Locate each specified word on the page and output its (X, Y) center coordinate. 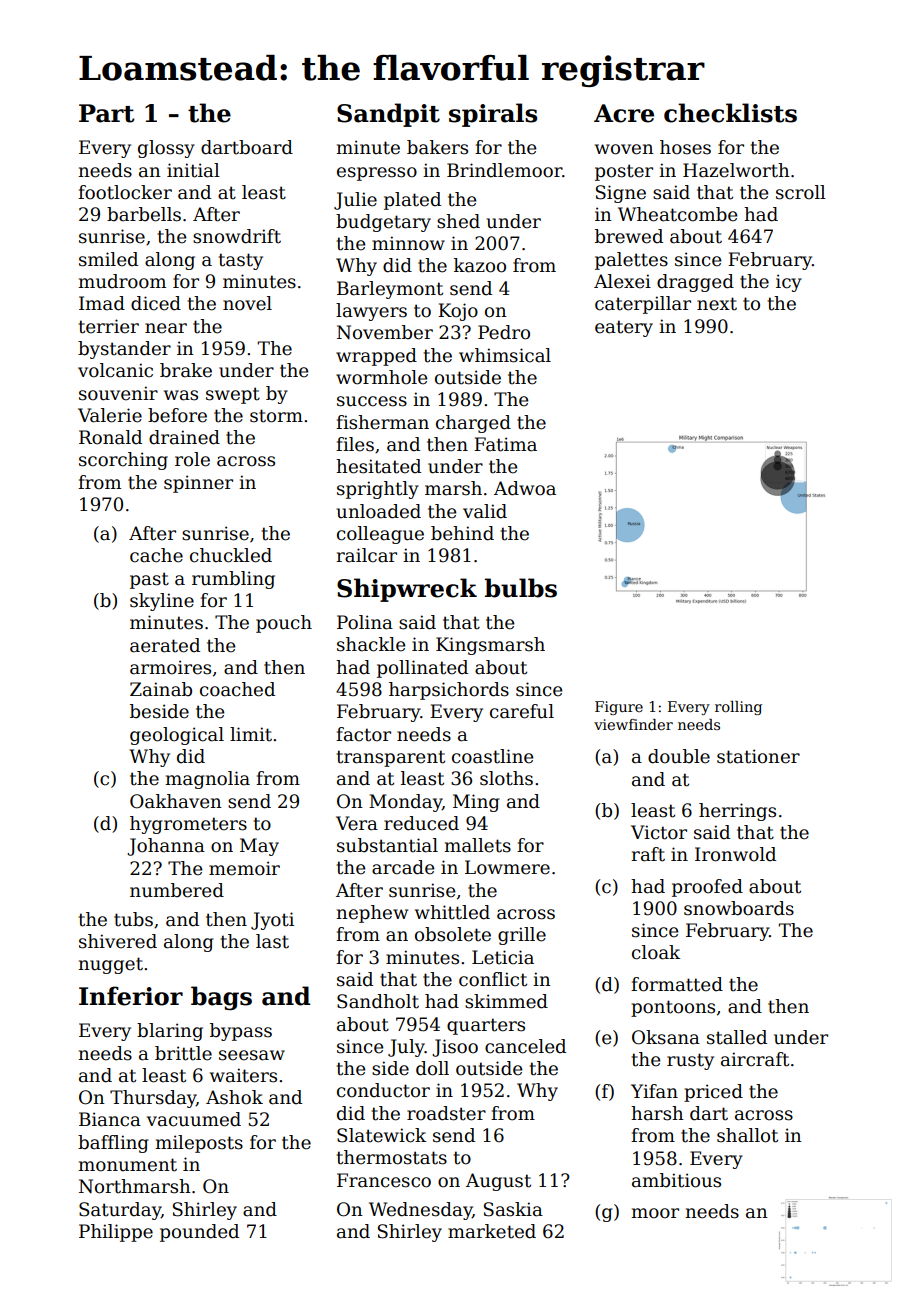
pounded (199, 1233)
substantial (387, 845)
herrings (737, 812)
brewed (629, 236)
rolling (738, 708)
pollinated (422, 669)
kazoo (480, 265)
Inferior (131, 996)
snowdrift (237, 236)
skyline (162, 602)
